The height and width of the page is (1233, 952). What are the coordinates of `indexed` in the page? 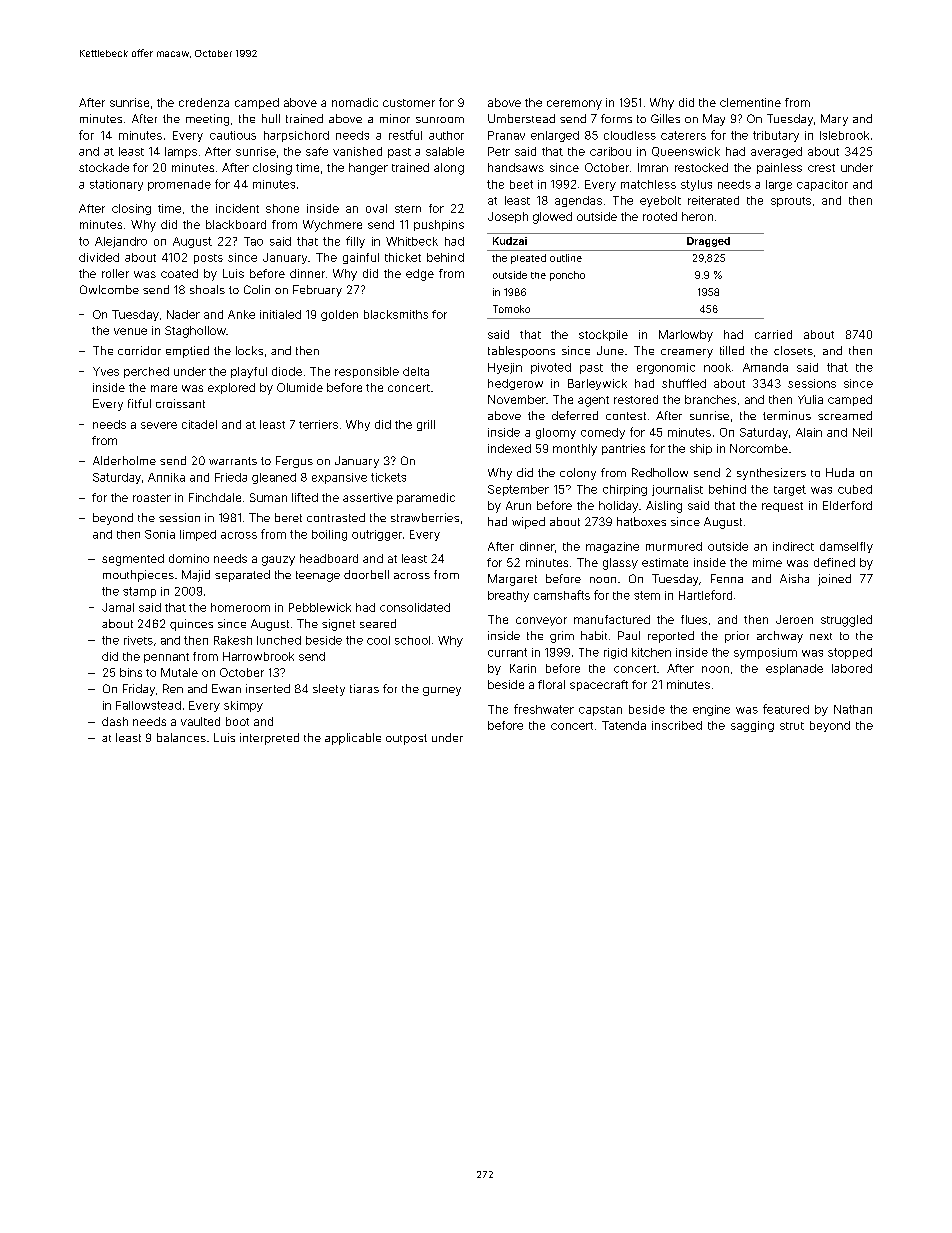 It's located at (509, 448).
